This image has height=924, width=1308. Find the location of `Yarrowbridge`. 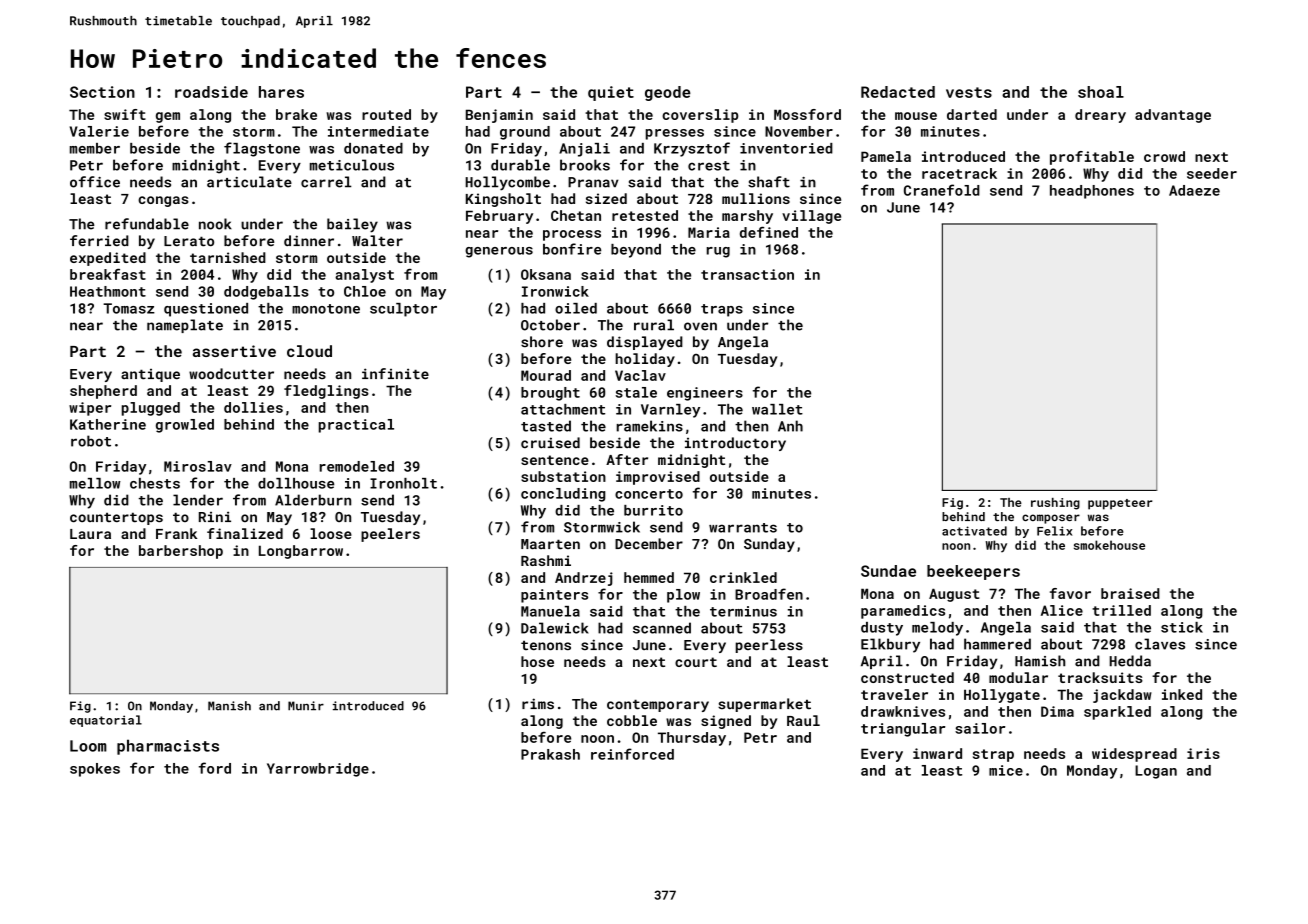

Yarrowbridge is located at coordinates (318, 770).
